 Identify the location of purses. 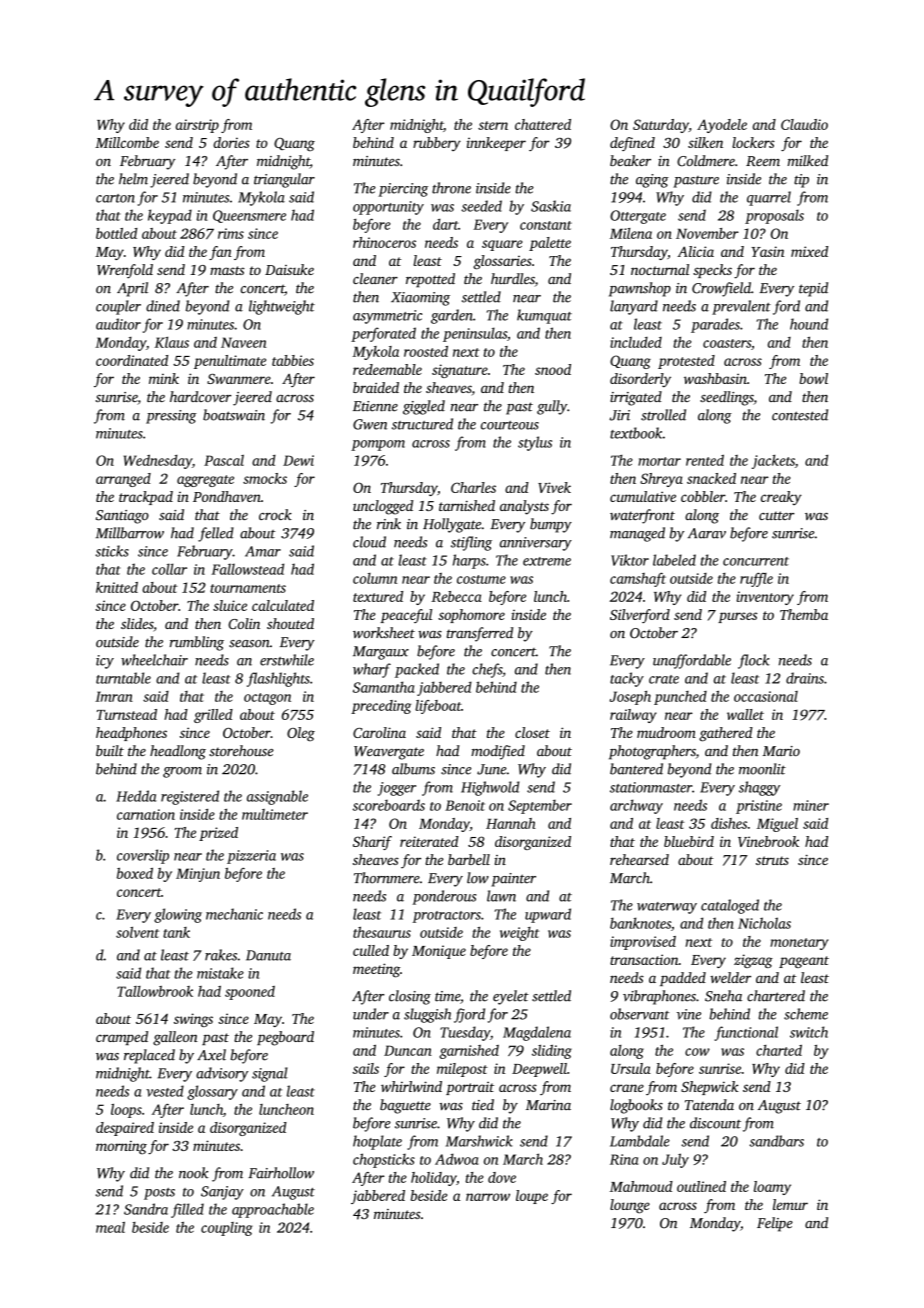
(737, 617).
